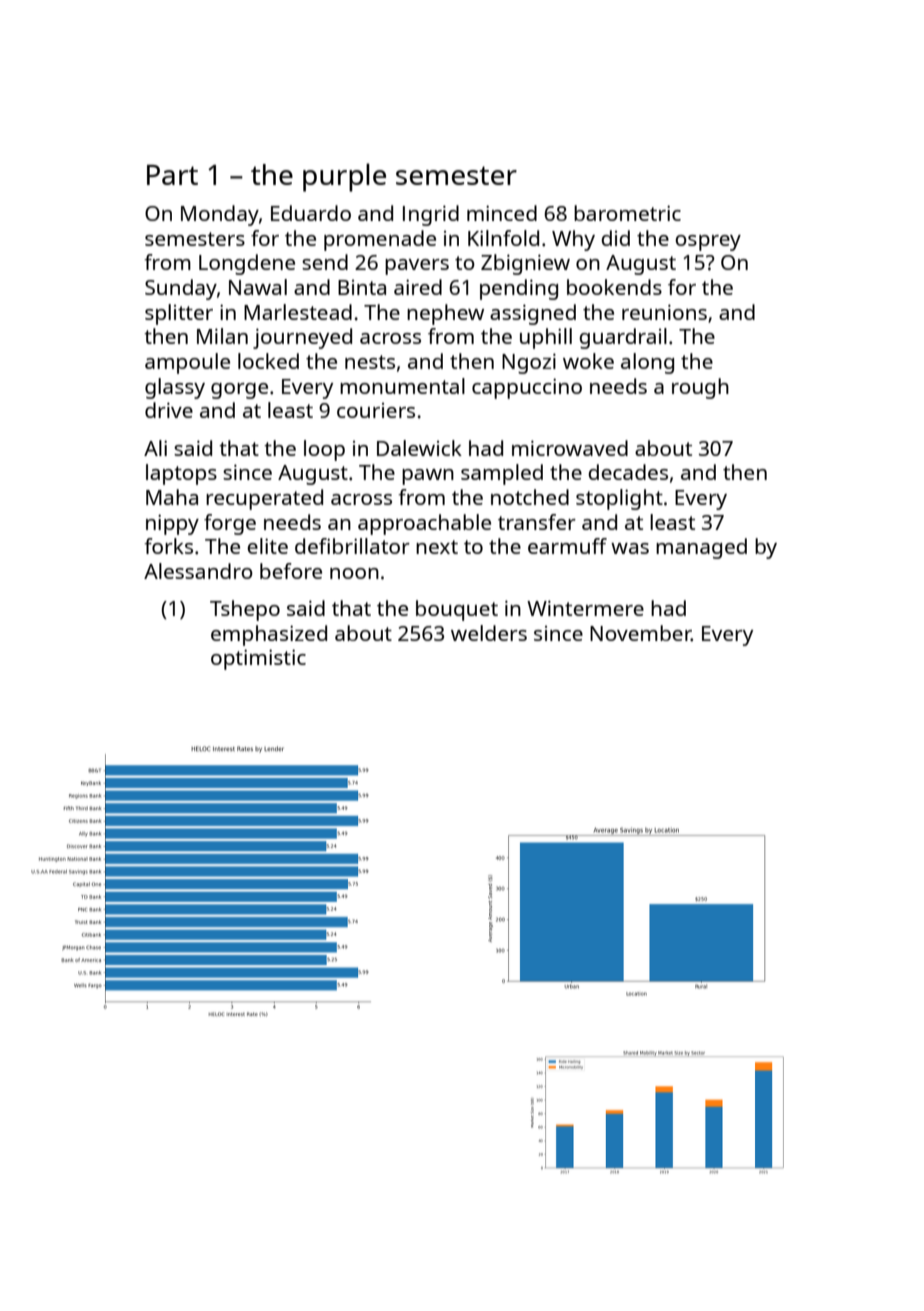 The width and height of the screenshot is (924, 1311). Describe the element at coordinates (311, 213) in the screenshot. I see `Eduardo` at that location.
